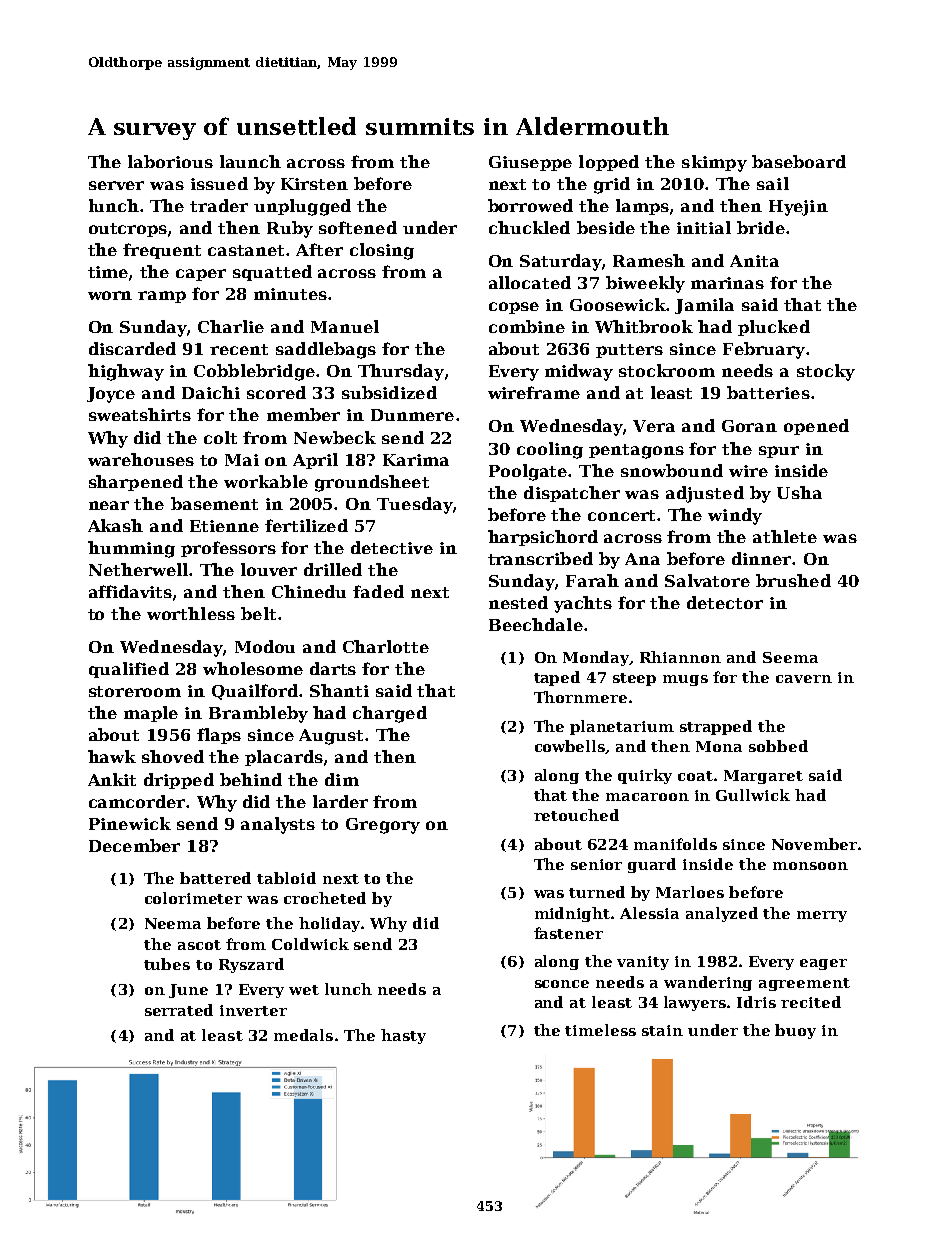 The image size is (952, 1233). Describe the element at coordinates (309, 591) in the screenshot. I see `Chinedu` at that location.
